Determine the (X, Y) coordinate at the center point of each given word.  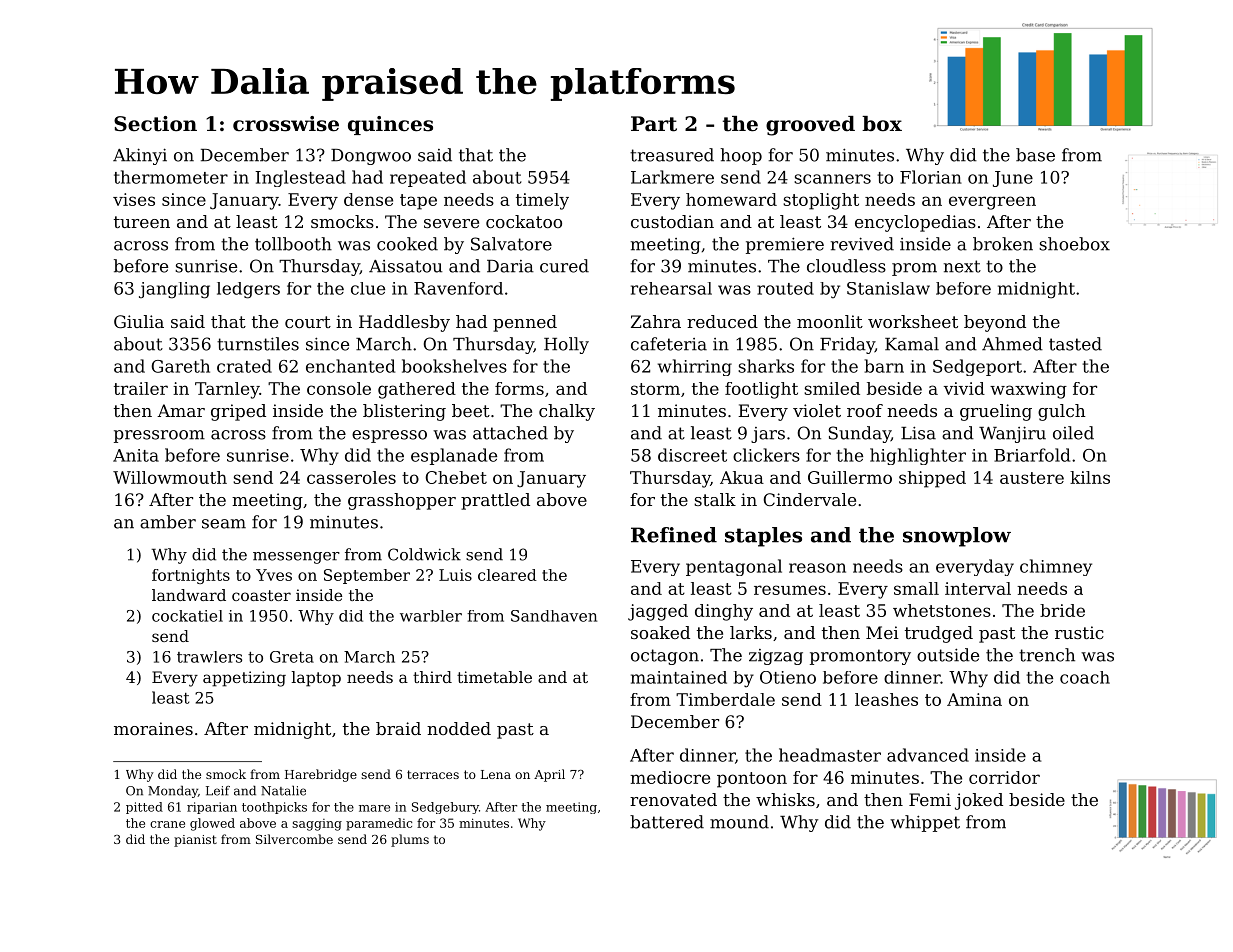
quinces (390, 125)
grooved (810, 126)
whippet (925, 823)
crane (167, 824)
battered (667, 822)
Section (155, 124)
